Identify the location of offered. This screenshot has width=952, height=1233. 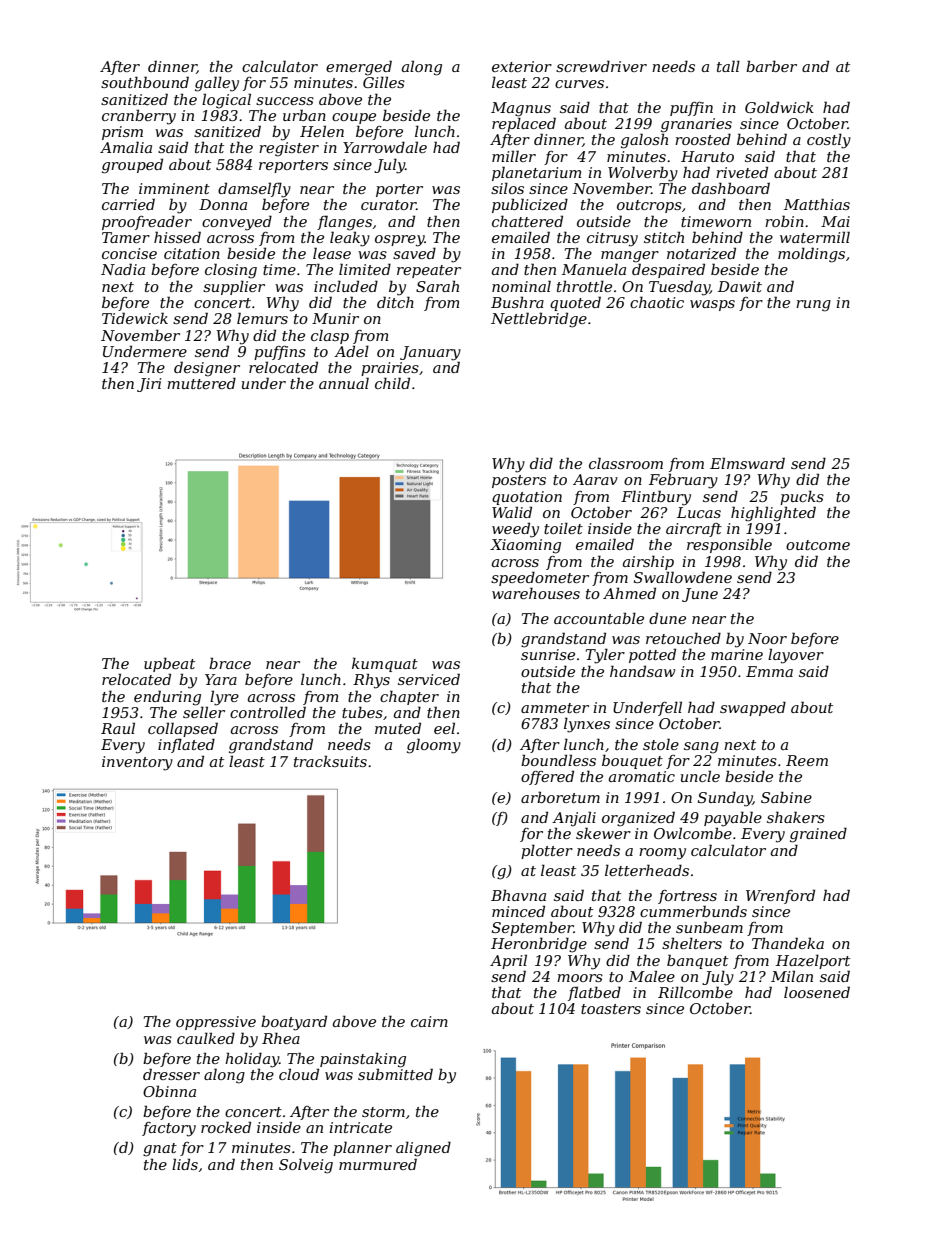
(547, 777).
